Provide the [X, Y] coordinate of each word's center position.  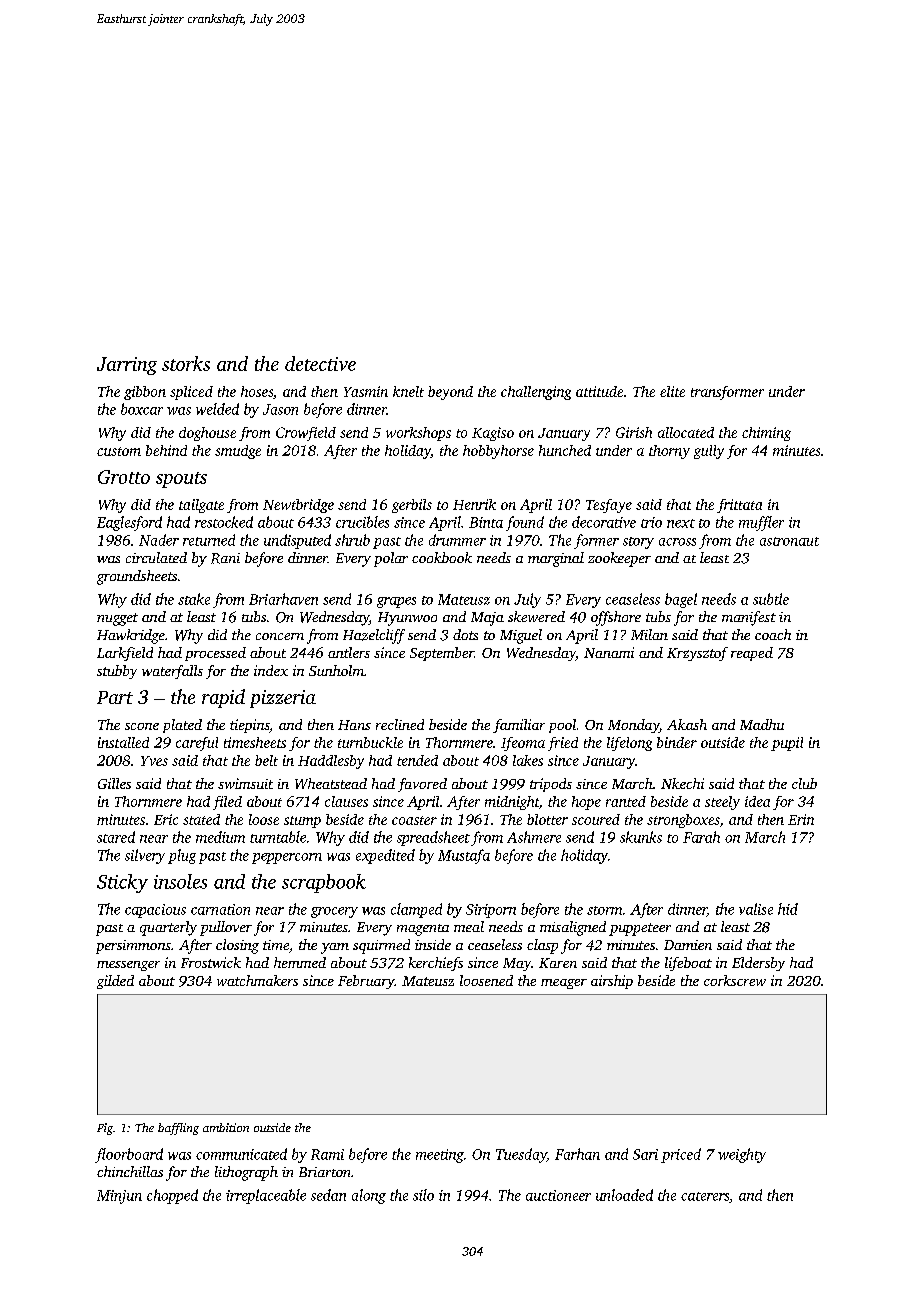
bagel [681, 600]
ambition [226, 1127]
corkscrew [735, 980]
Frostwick [211, 962]
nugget [117, 619]
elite [672, 391]
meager [564, 984]
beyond [450, 393]
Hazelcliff [374, 636]
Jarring [127, 366]
